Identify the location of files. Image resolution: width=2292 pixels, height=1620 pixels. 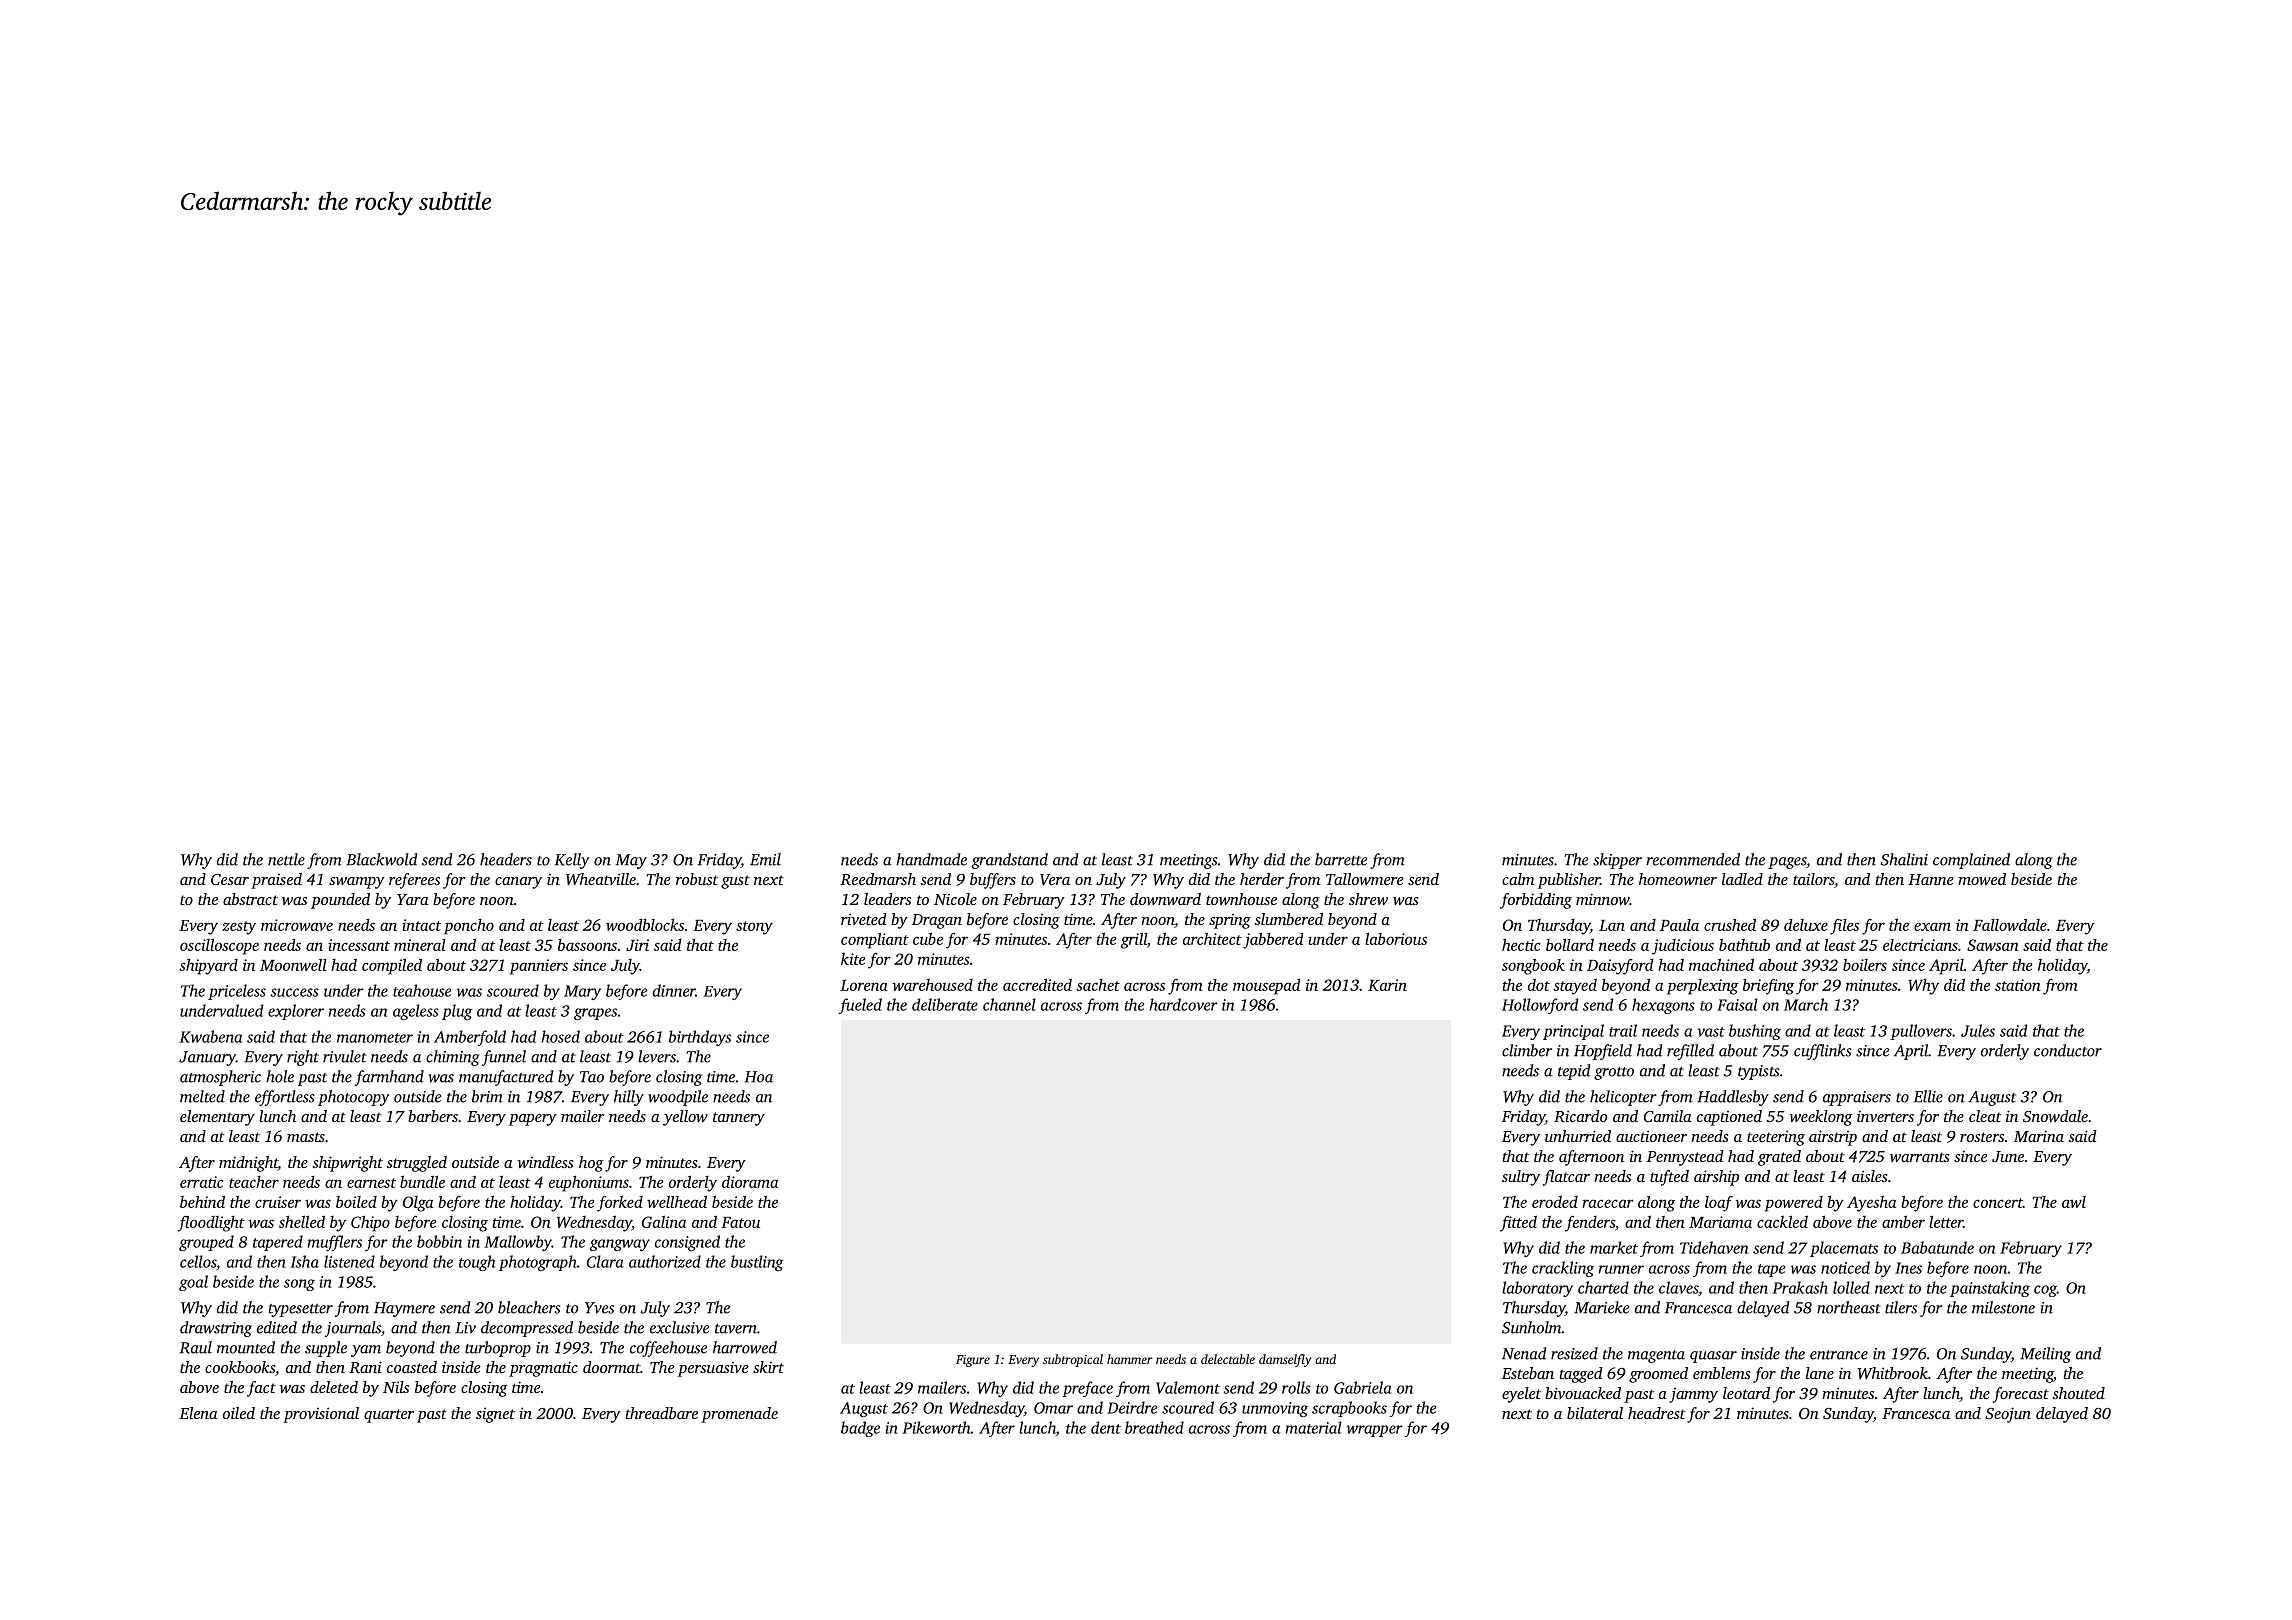
(1844, 927).
